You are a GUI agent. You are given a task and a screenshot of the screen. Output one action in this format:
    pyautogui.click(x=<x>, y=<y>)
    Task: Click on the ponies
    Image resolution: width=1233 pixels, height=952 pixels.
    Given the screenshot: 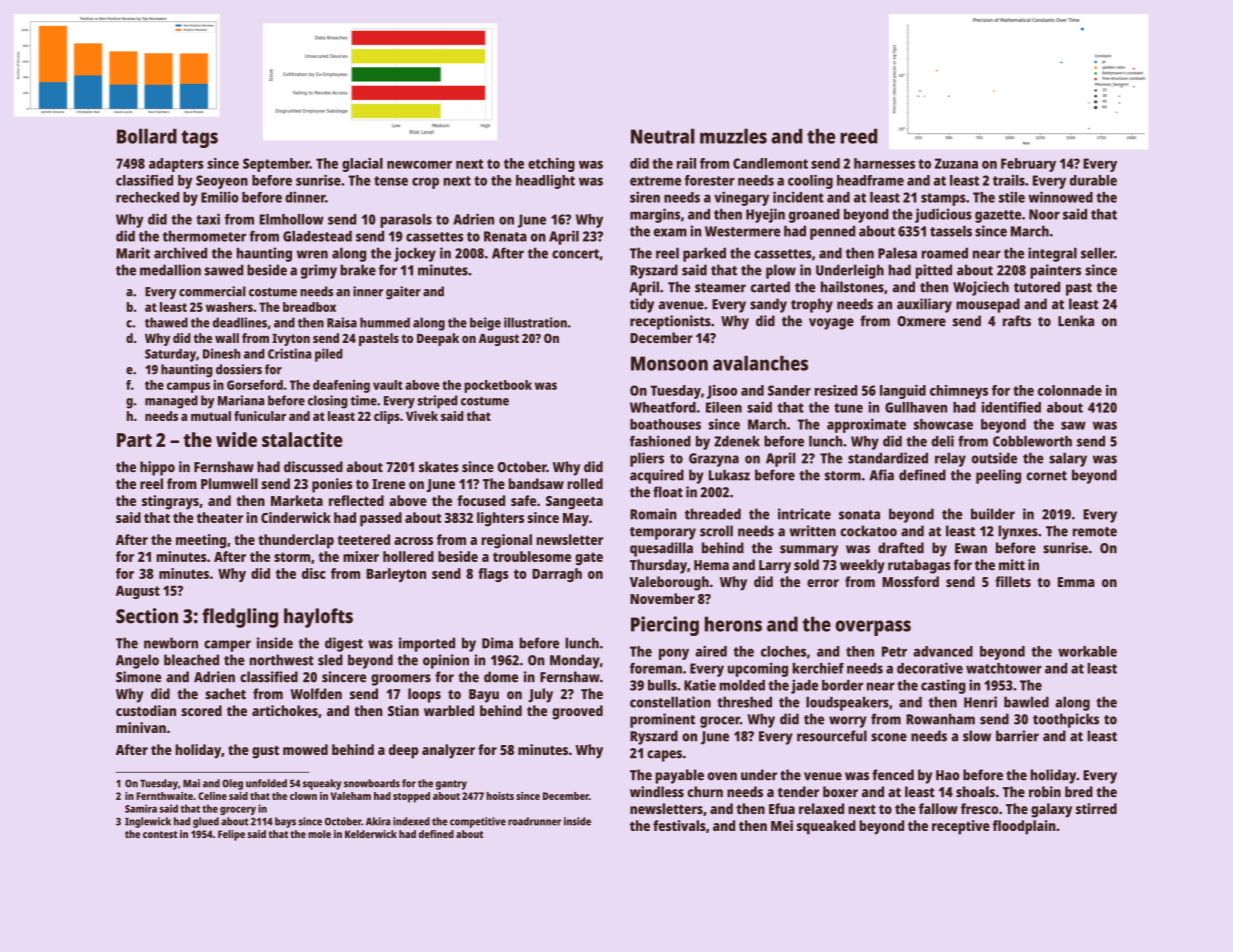 What is the action you would take?
    pyautogui.click(x=332, y=485)
